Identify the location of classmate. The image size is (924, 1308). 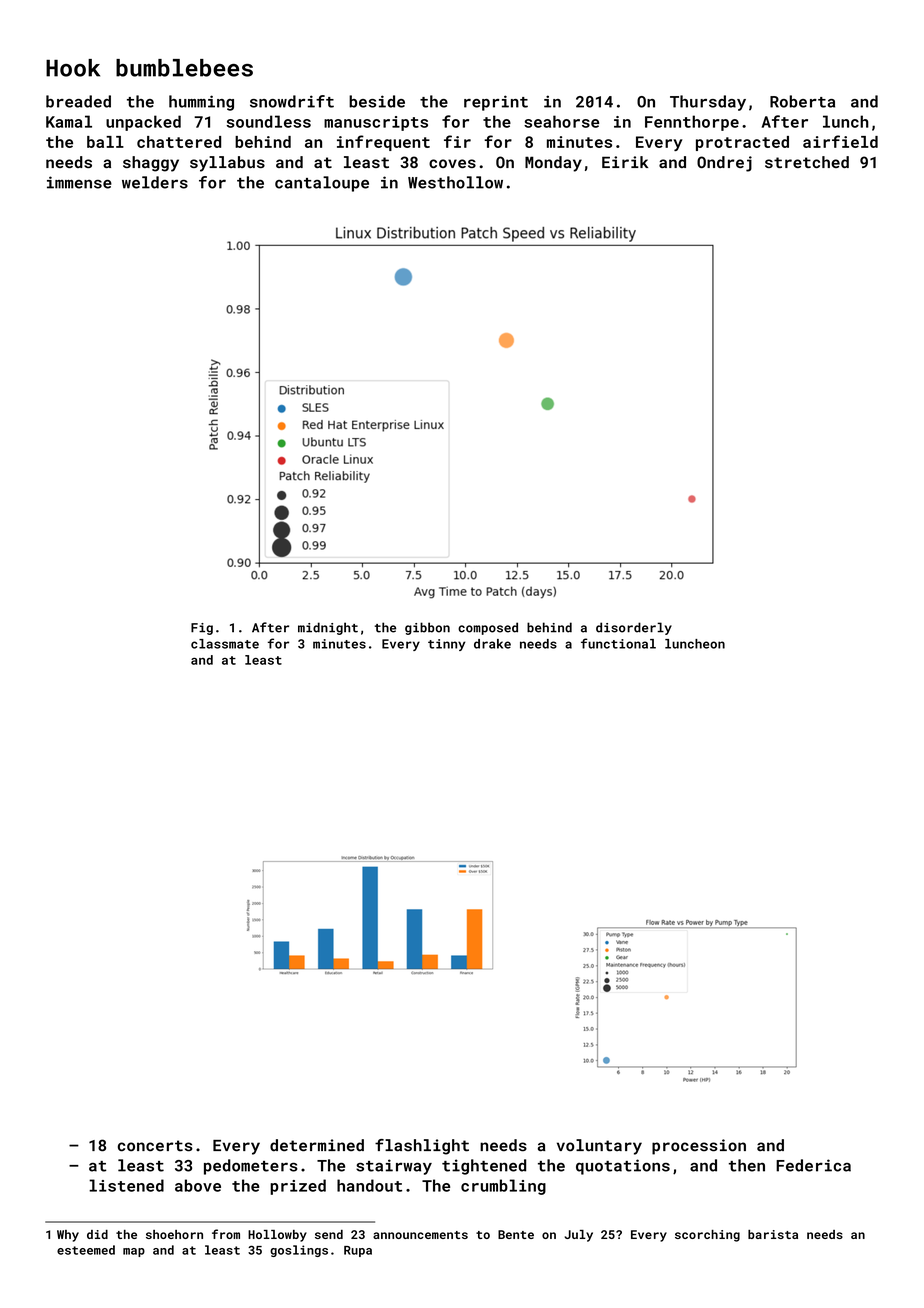
(225, 644).
